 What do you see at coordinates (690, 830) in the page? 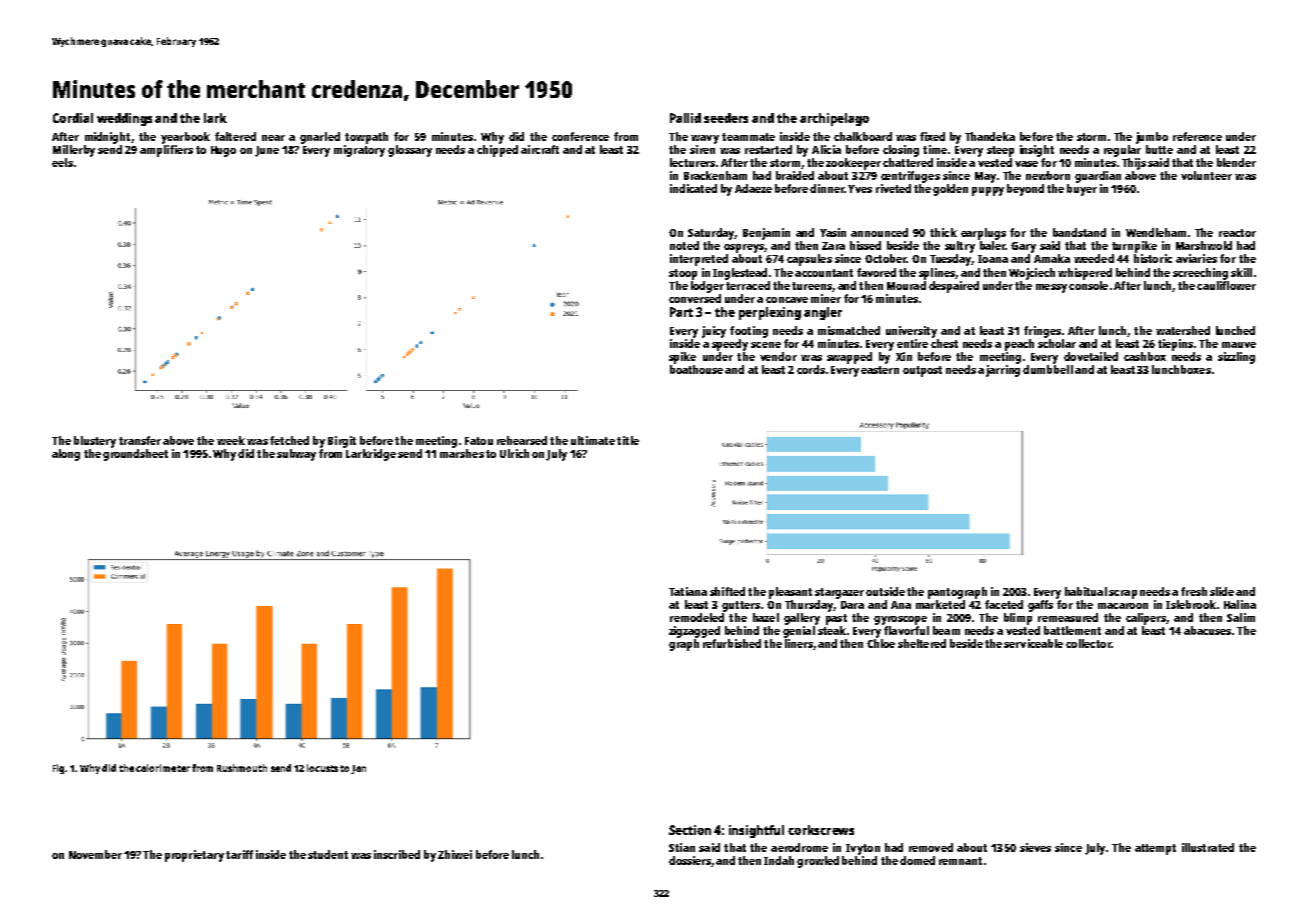
I see `Section` at bounding box center [690, 830].
